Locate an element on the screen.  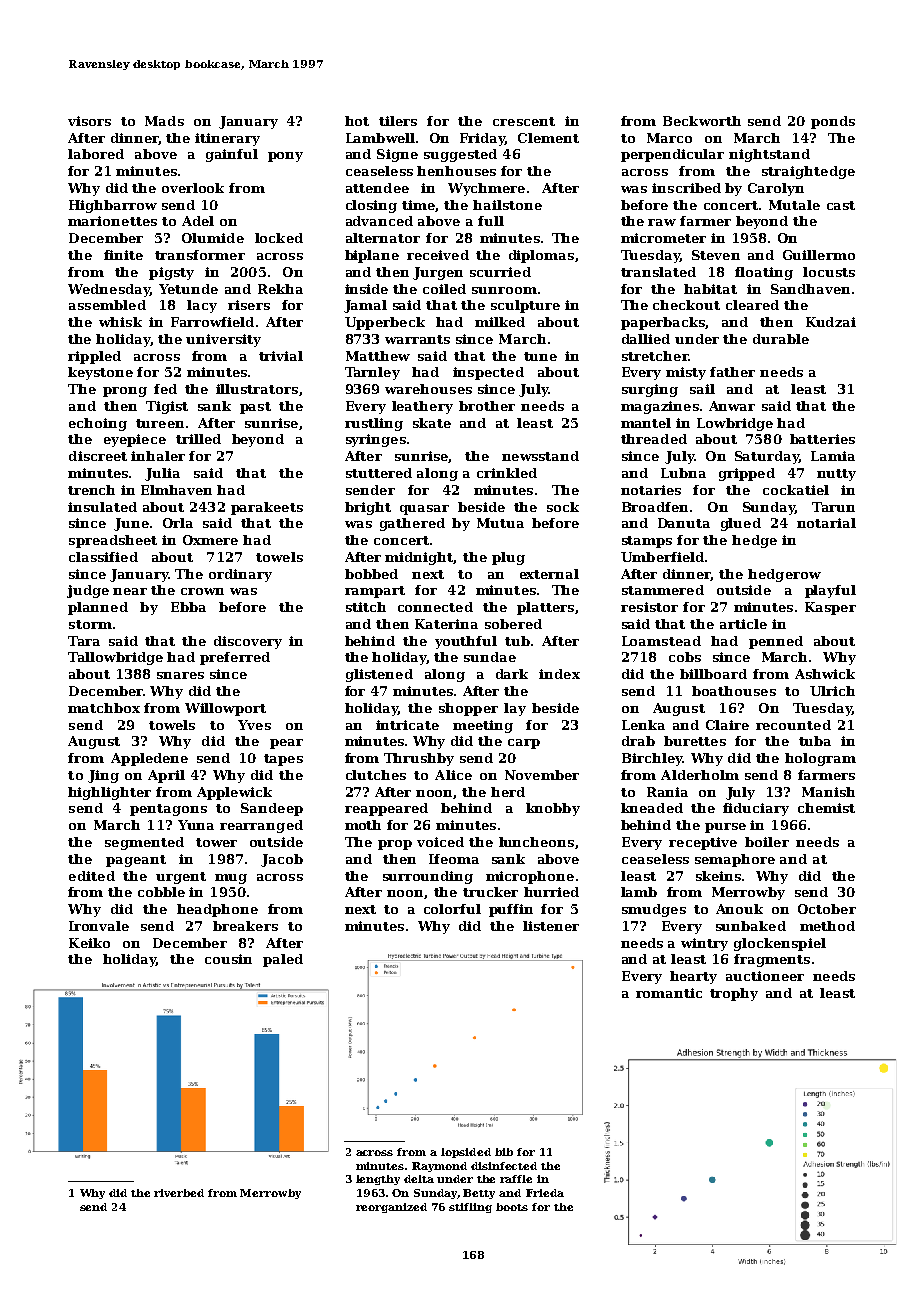
assembled is located at coordinates (107, 305).
